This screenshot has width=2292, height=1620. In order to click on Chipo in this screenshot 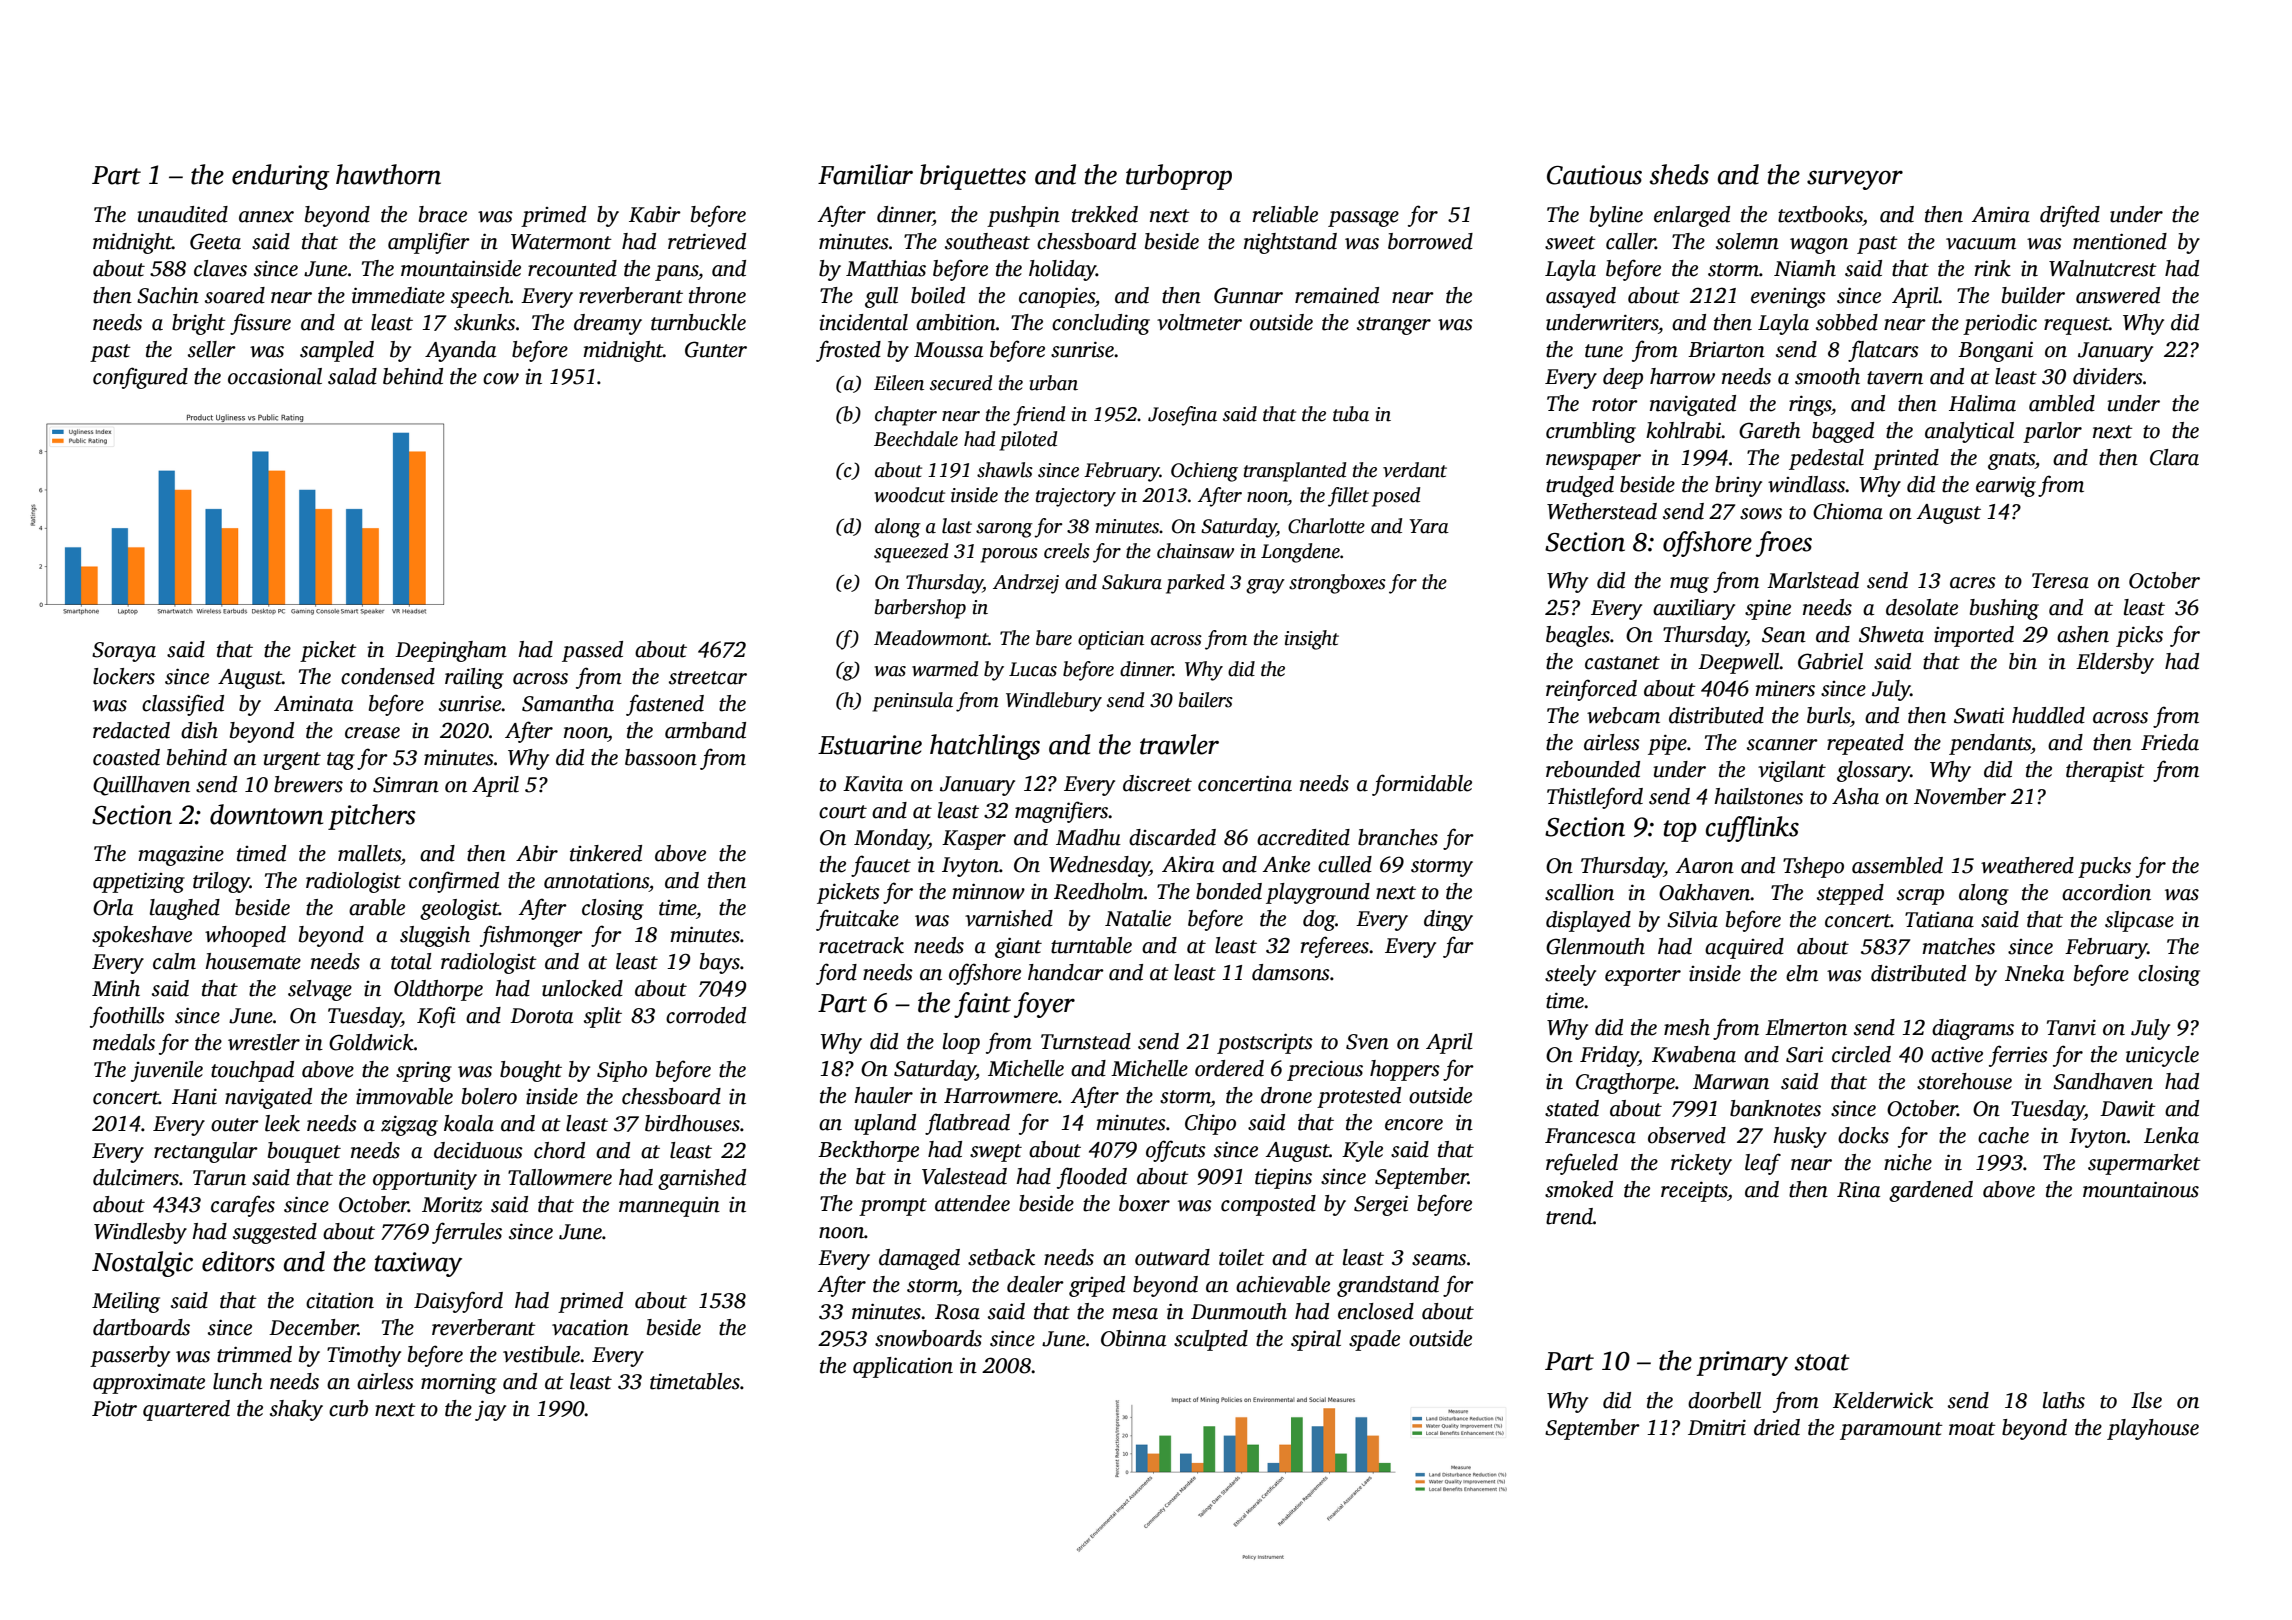, I will do `click(1210, 1124)`.
